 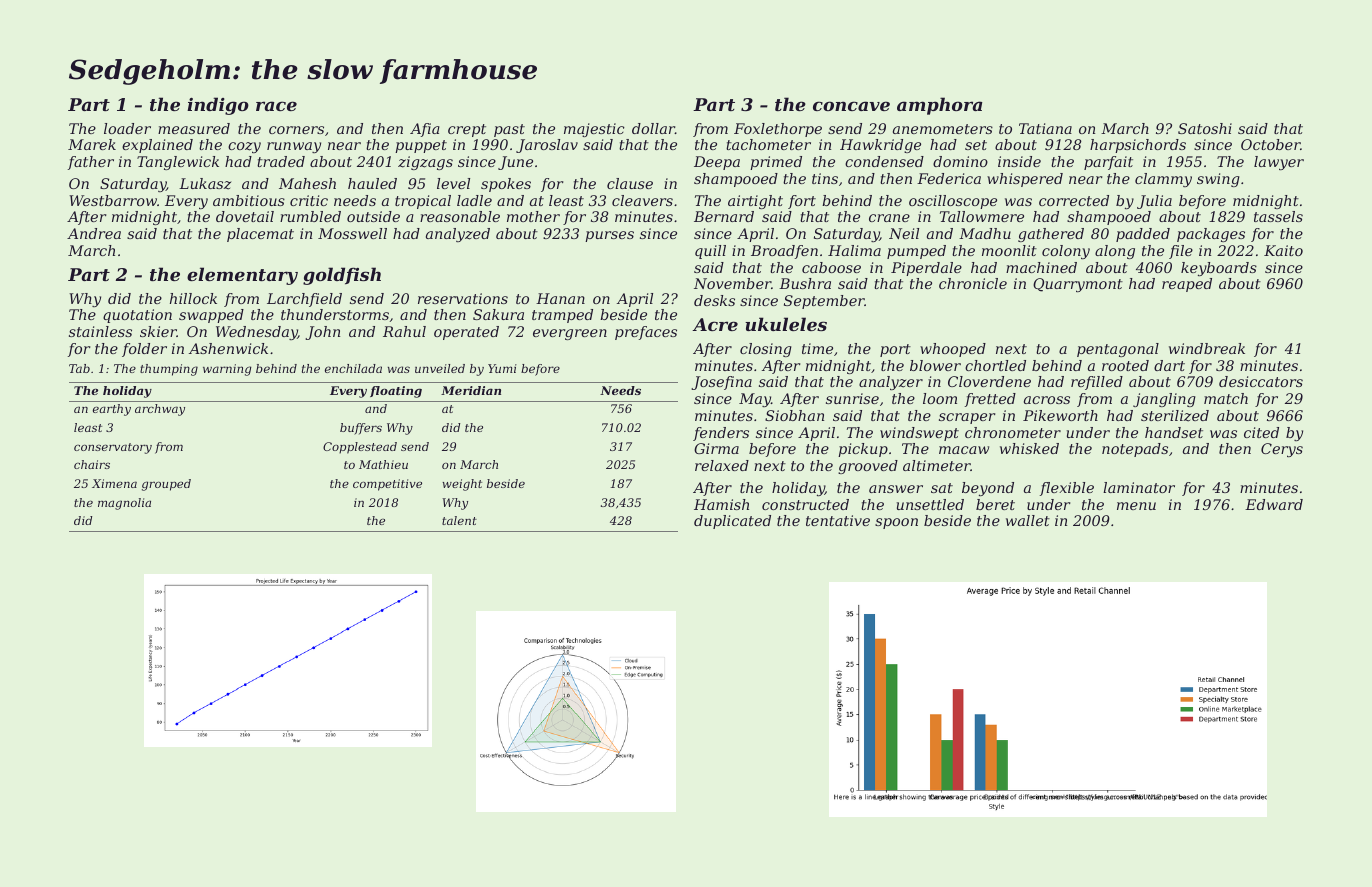 I want to click on past, so click(x=509, y=130).
